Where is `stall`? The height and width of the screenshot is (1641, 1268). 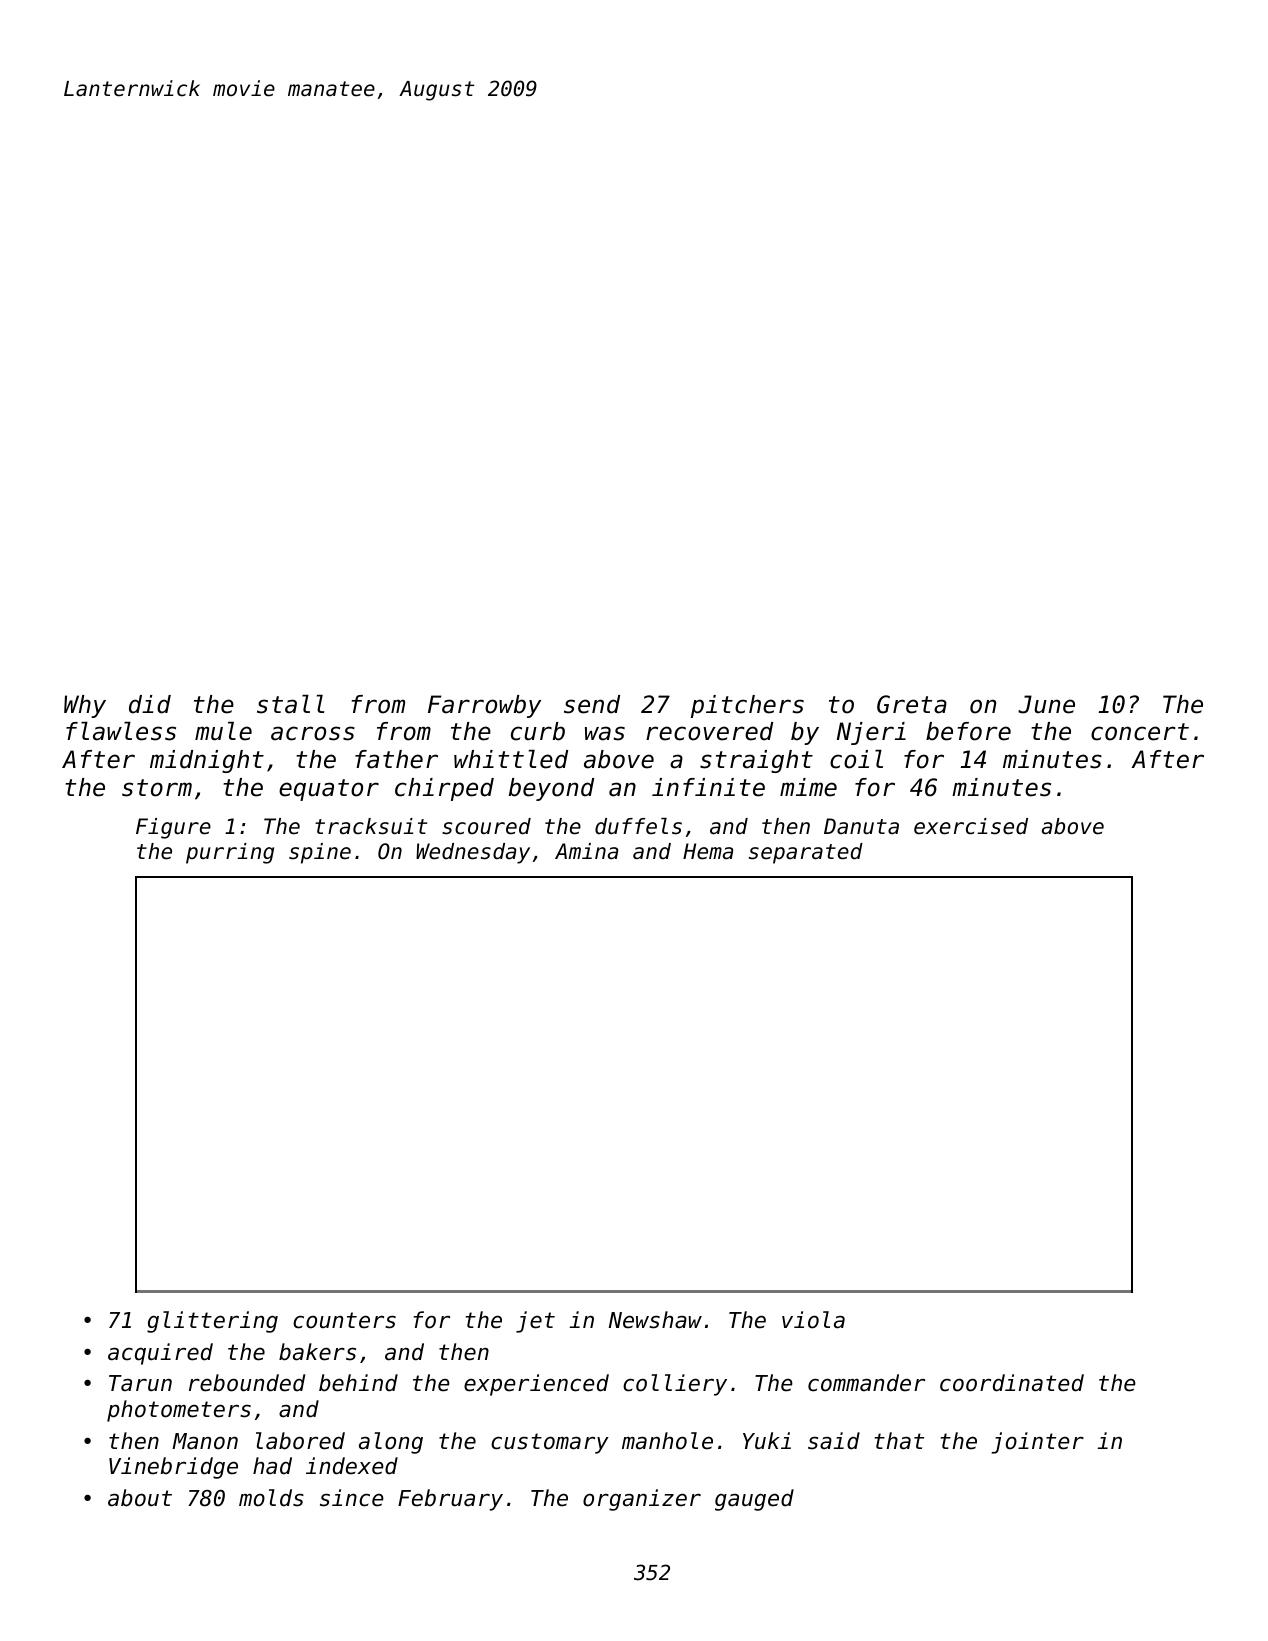 stall is located at coordinates (290, 704).
